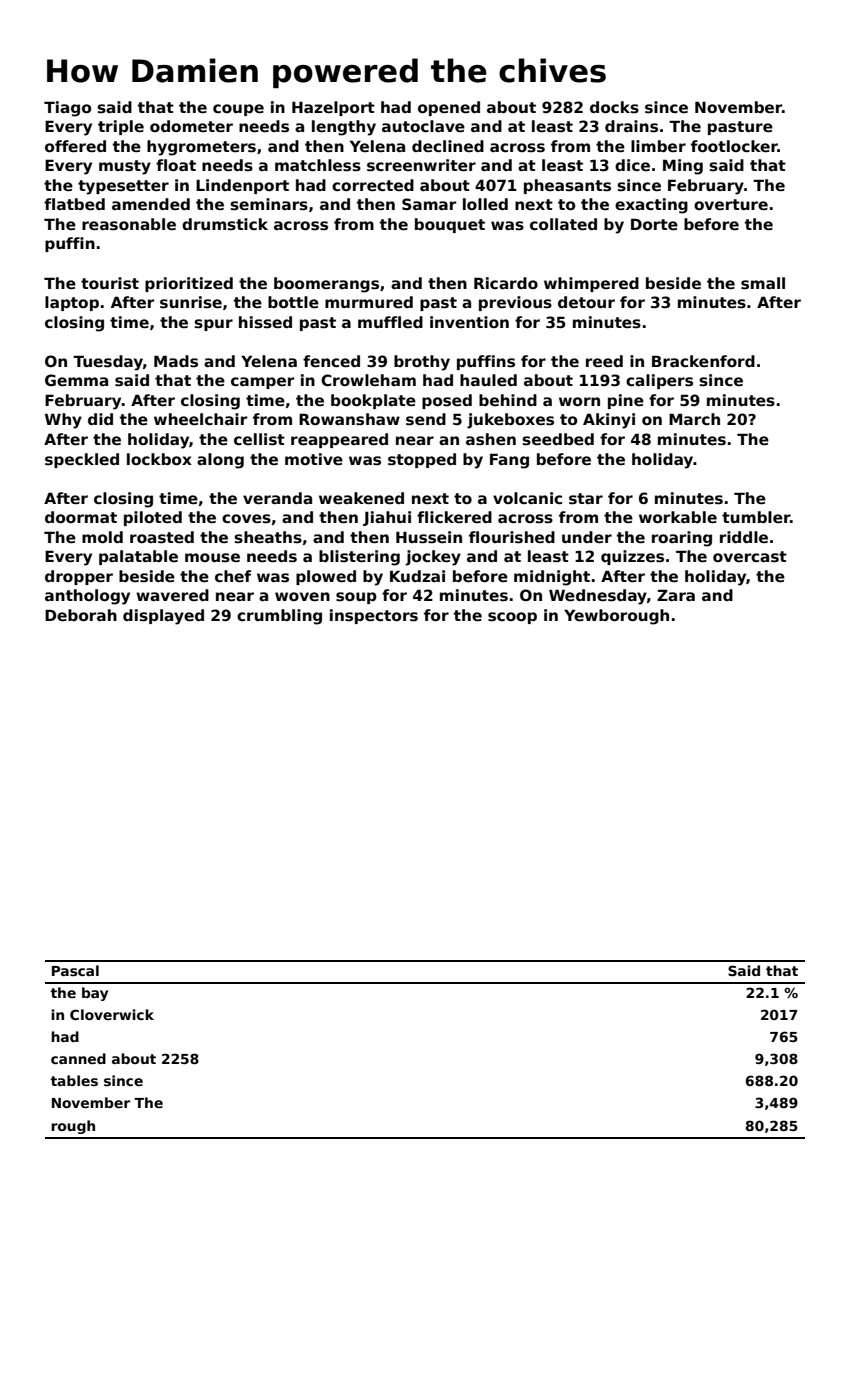  I want to click on laptop, so click(72, 303).
